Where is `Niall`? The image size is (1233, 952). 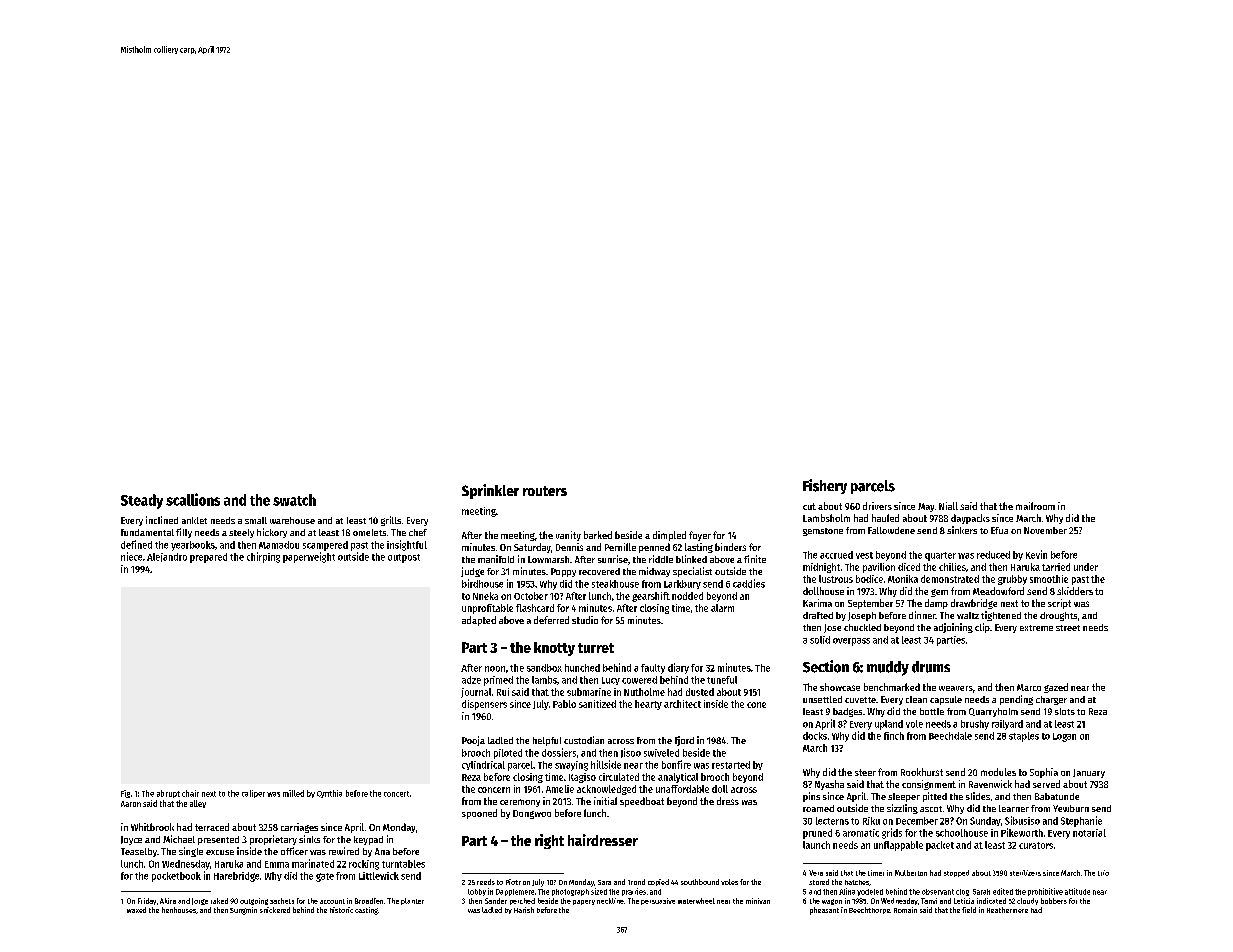 Niall is located at coordinates (948, 506).
